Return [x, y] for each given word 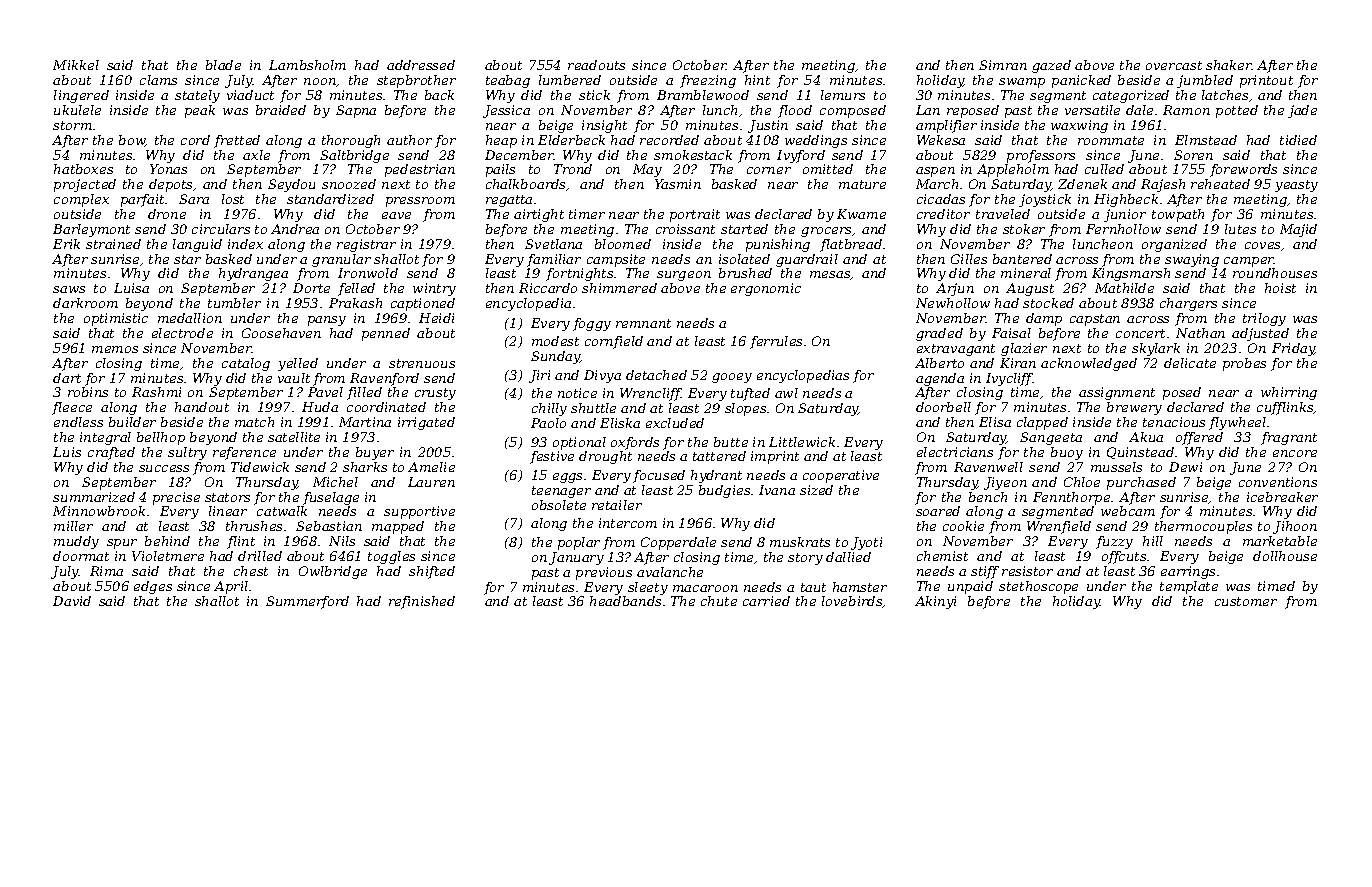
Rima [106, 571]
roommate [1111, 140]
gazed [1051, 66]
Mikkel [76, 65]
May [647, 170]
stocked [1048, 303]
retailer [617, 505]
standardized [330, 199]
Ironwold [368, 273]
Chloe [1082, 482]
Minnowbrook [99, 511]
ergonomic [766, 289]
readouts [596, 65]
